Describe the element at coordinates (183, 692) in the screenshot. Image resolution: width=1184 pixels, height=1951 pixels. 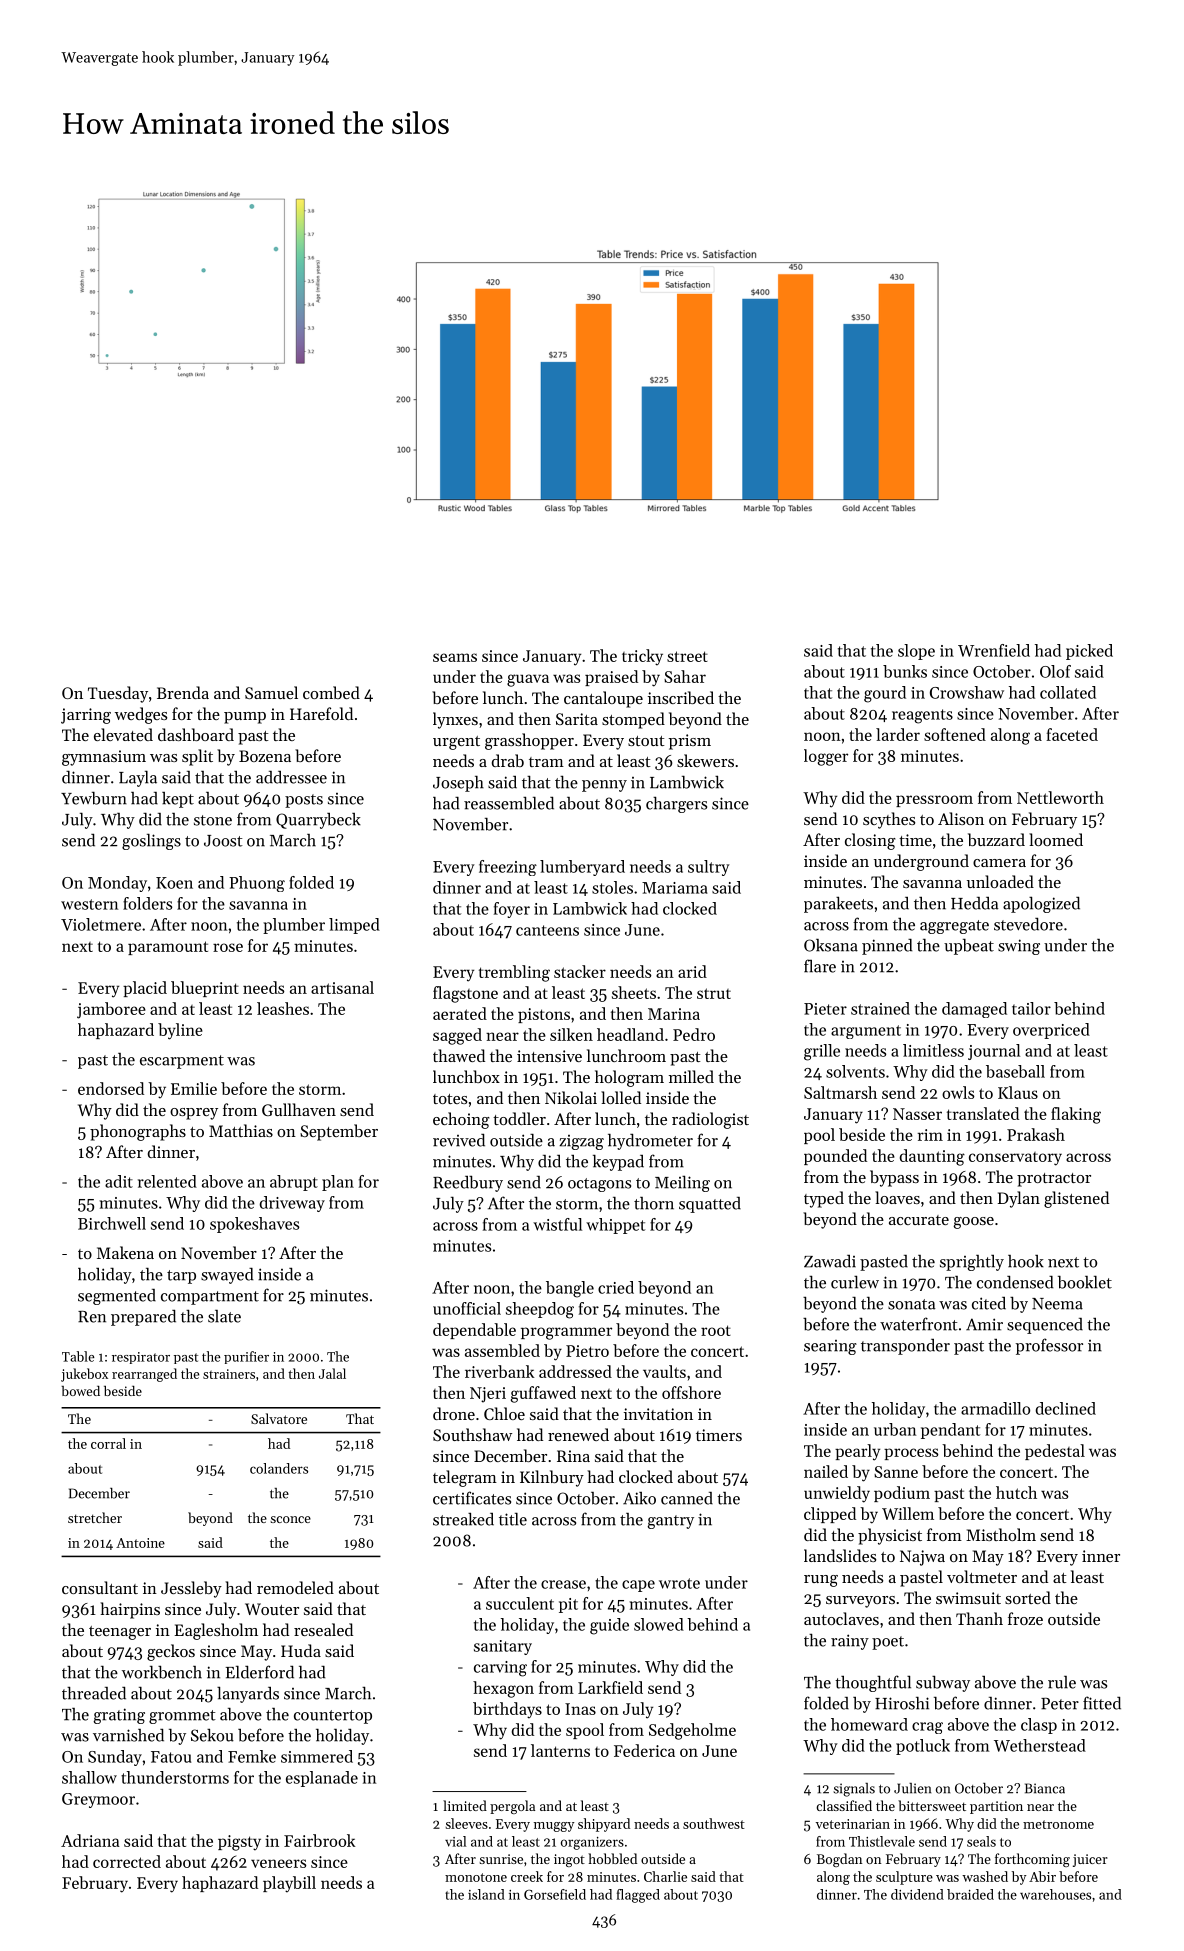
I see `Brenda` at that location.
